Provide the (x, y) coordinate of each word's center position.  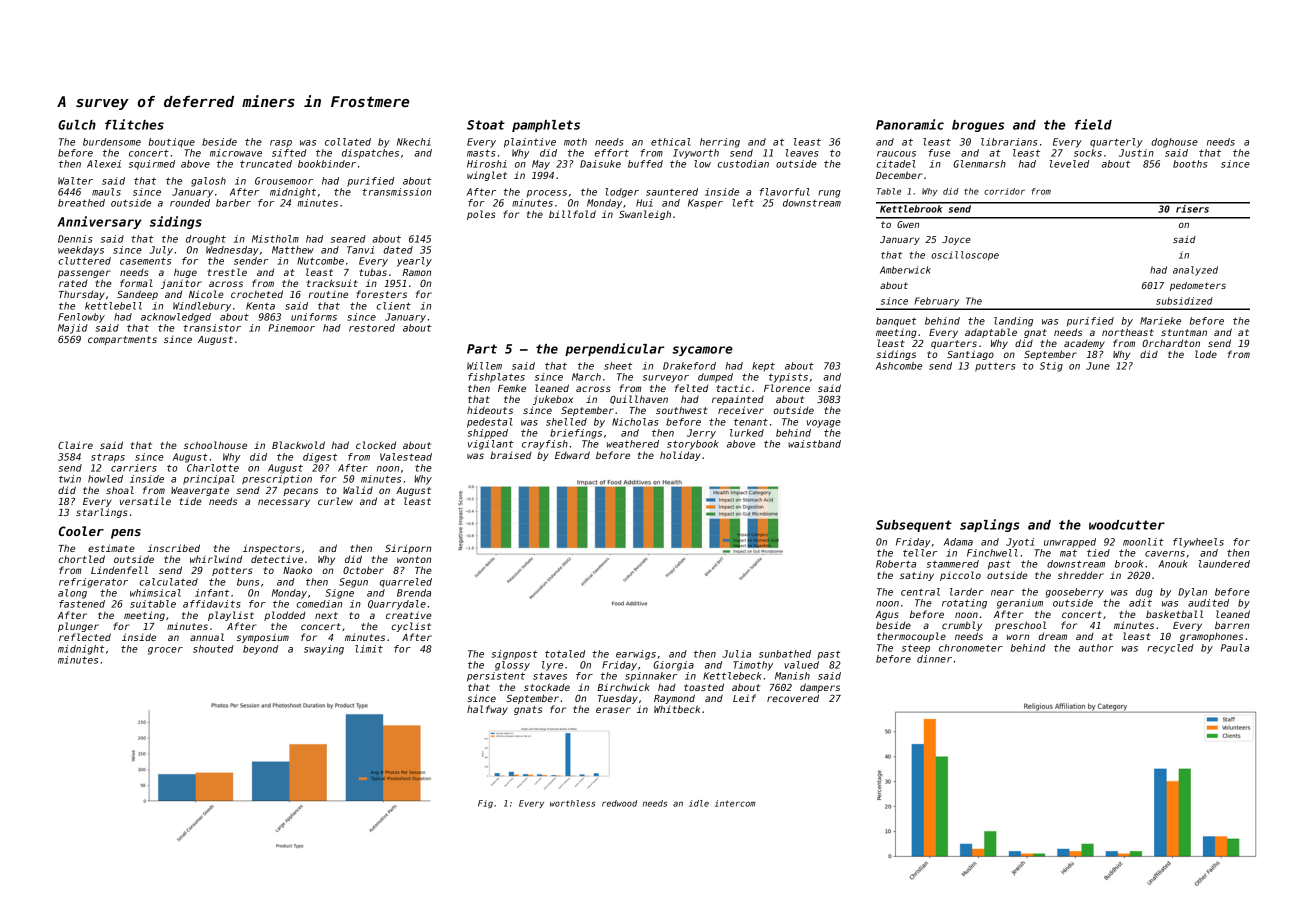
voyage (824, 424)
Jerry (701, 434)
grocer (165, 651)
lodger (622, 193)
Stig (1051, 367)
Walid (358, 490)
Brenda (414, 593)
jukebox (553, 400)
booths (1190, 164)
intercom (735, 803)
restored (372, 328)
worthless (572, 803)
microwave (236, 153)
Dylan (1192, 593)
